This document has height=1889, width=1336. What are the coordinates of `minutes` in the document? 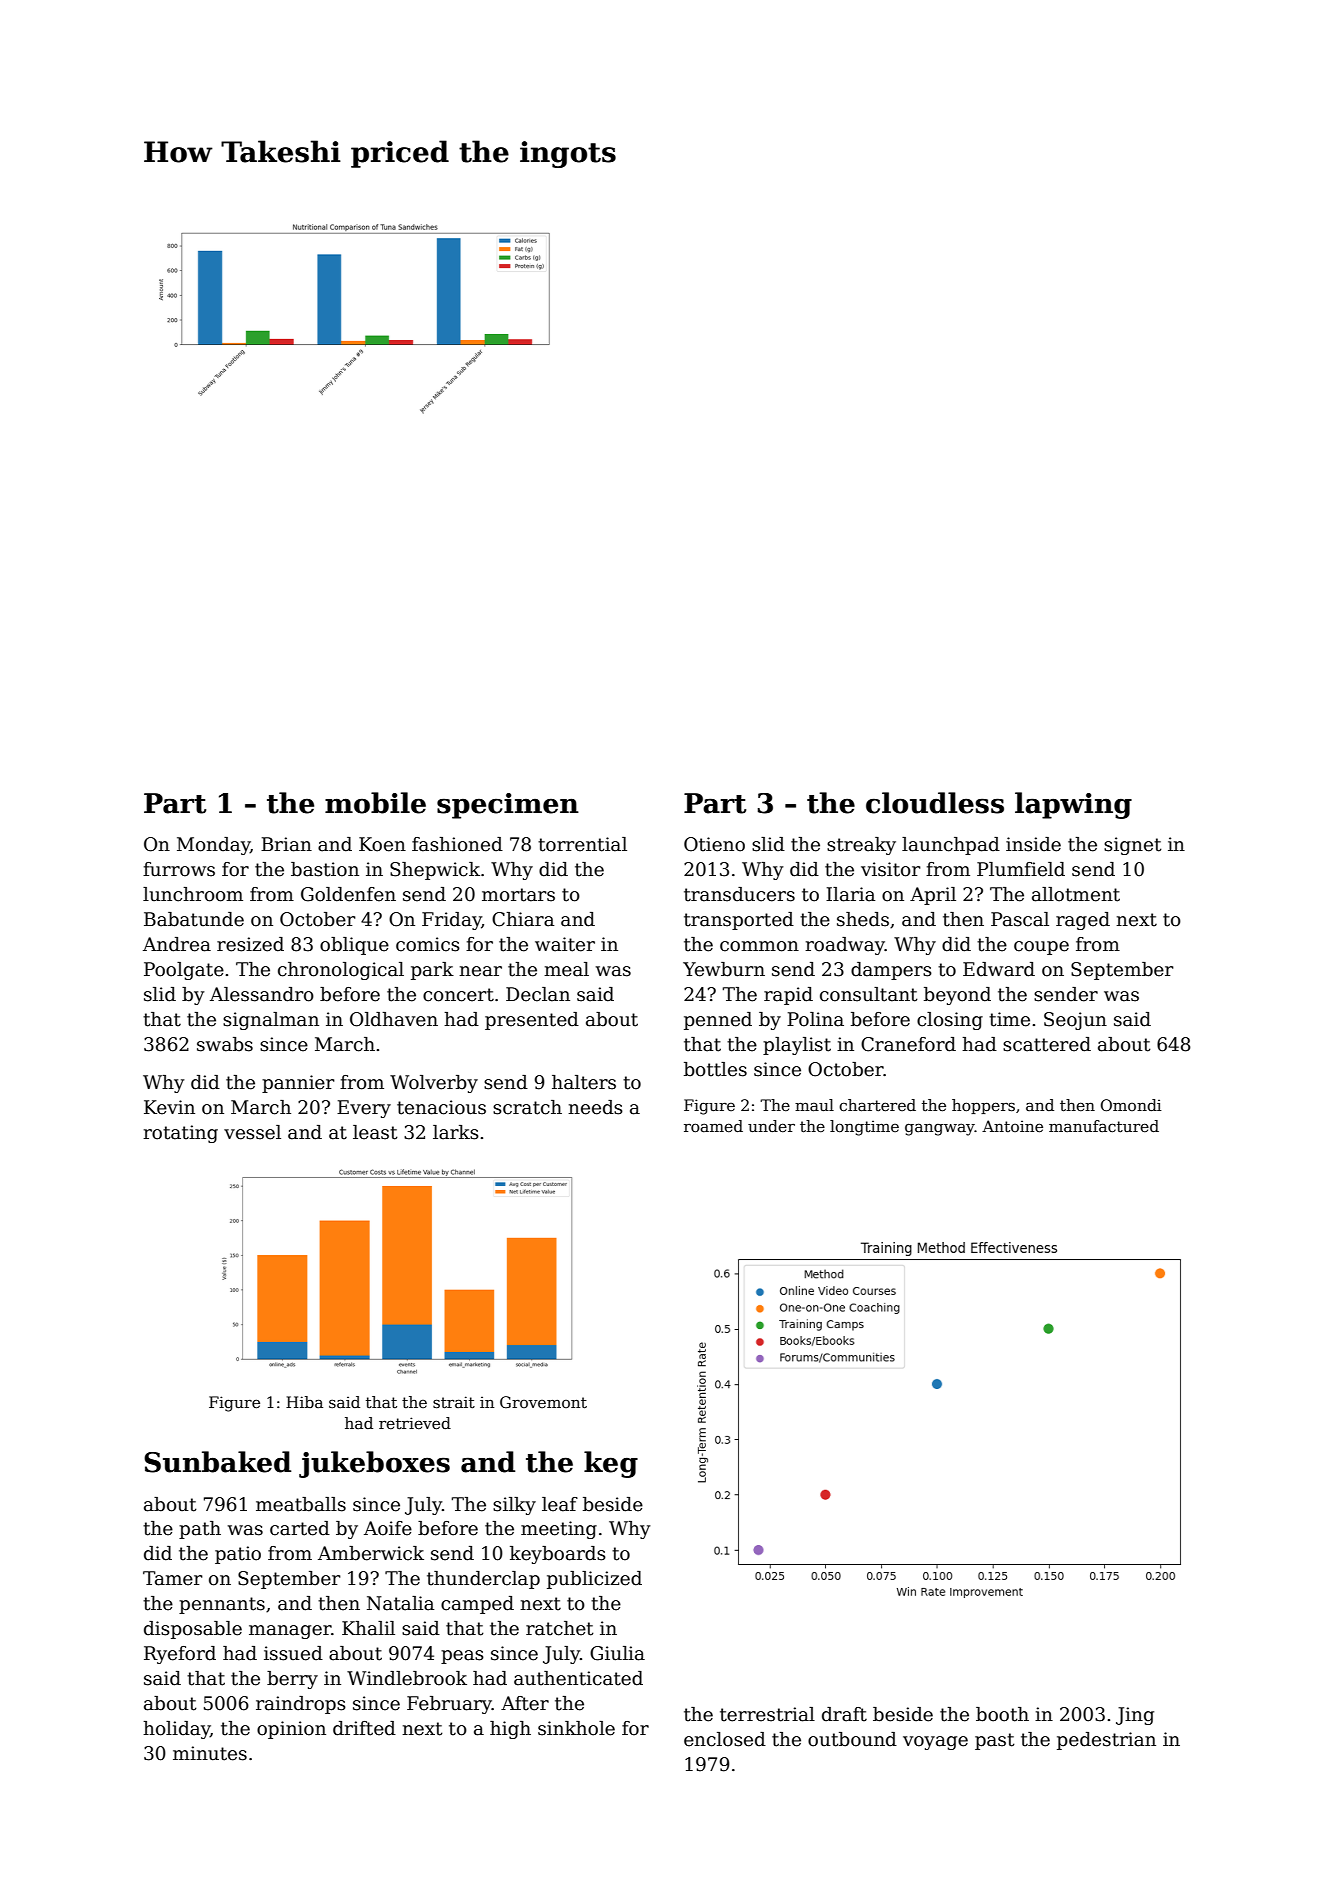 It's located at (210, 1753).
